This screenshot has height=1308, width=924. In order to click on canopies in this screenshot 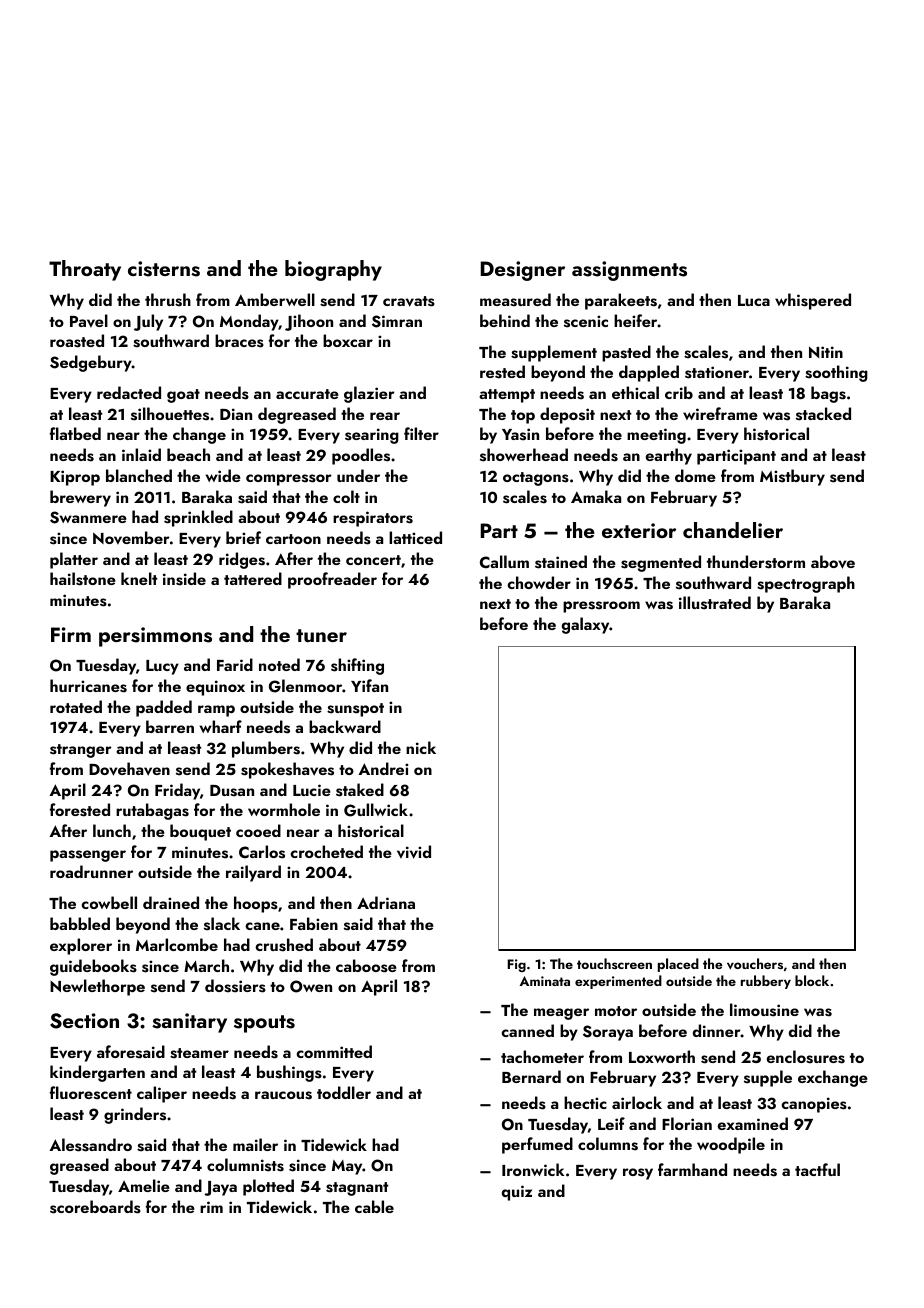, I will do `click(814, 1105)`.
